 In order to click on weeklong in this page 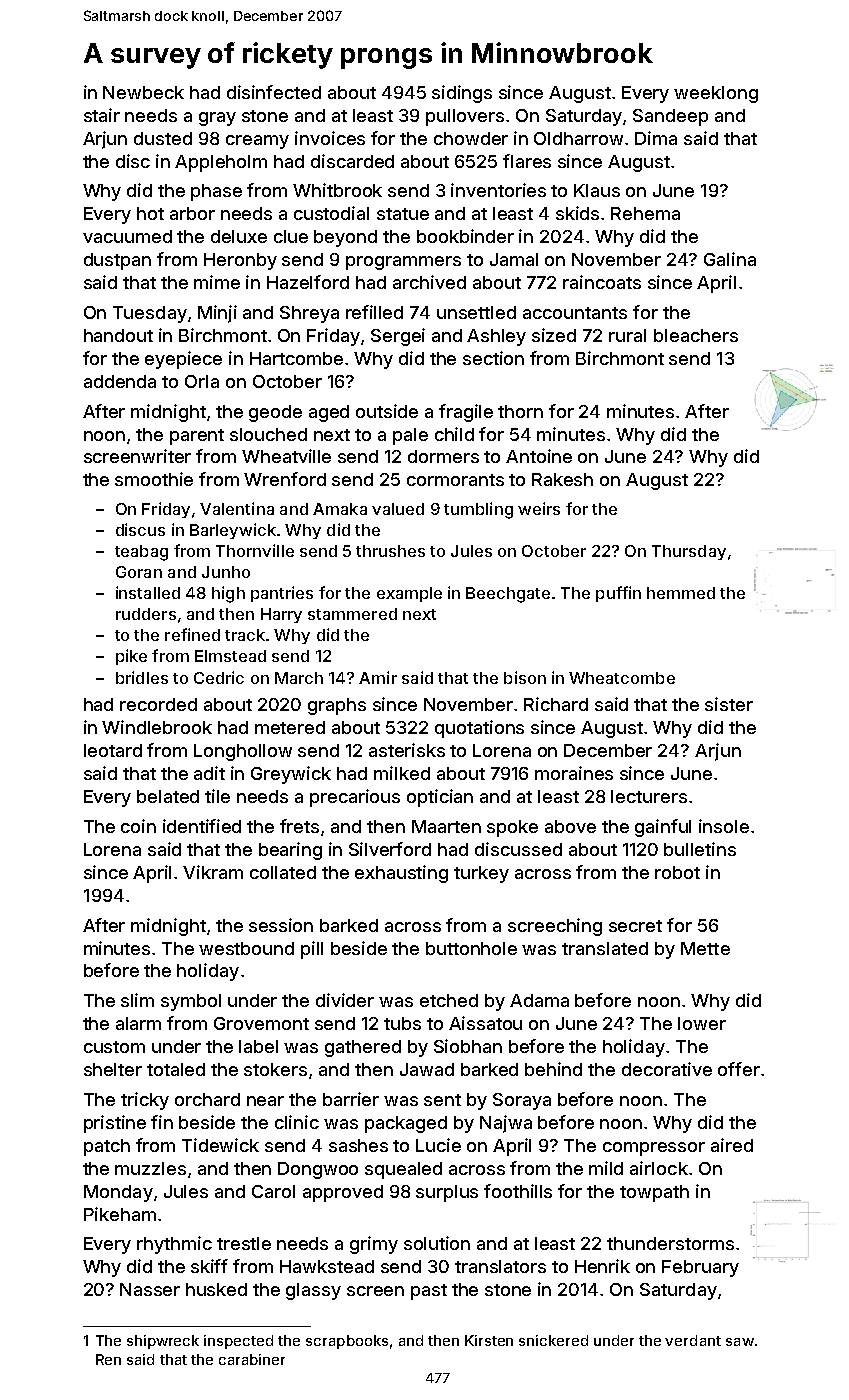, I will do `click(716, 94)`.
